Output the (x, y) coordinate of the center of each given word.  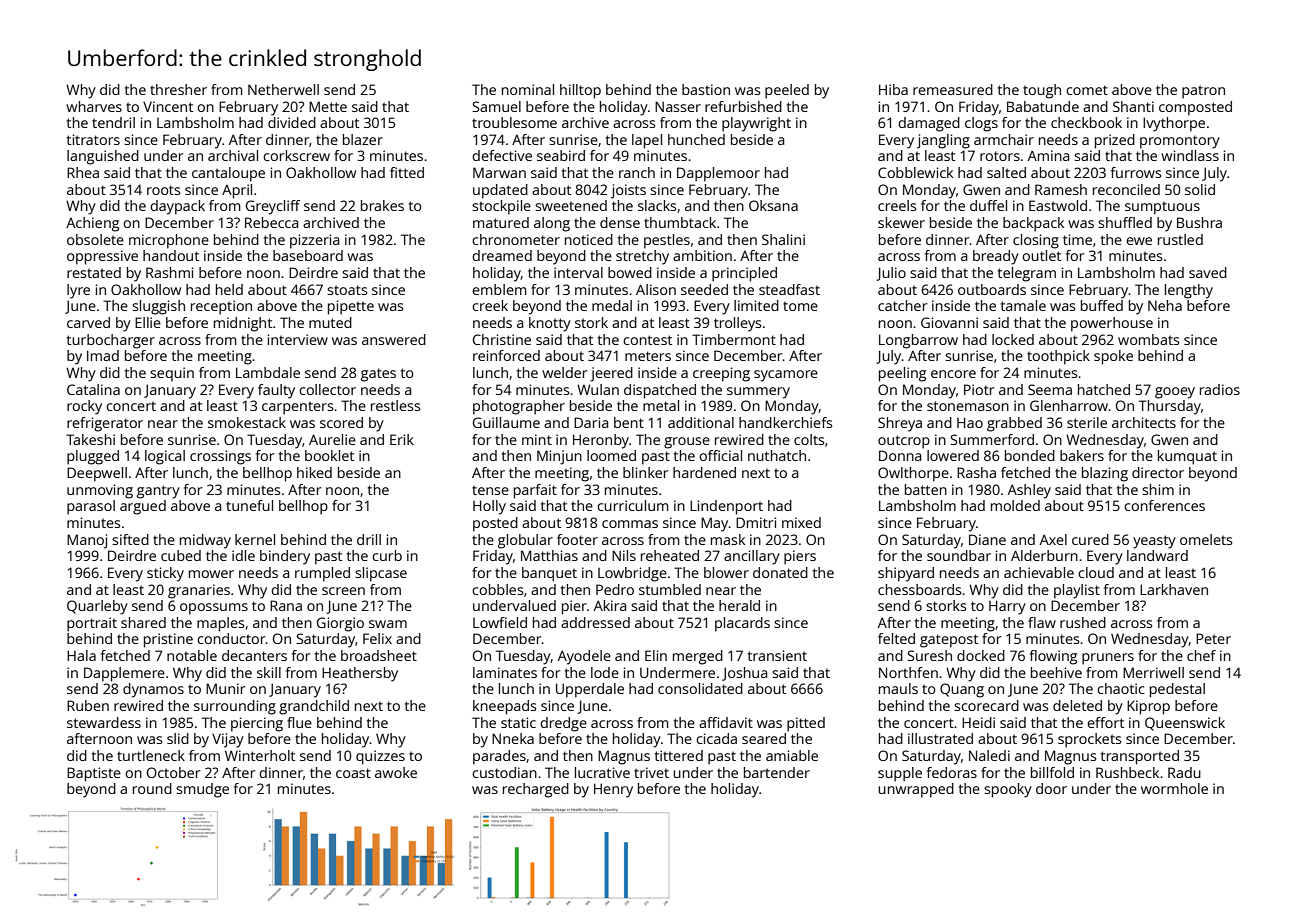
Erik (402, 439)
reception (221, 307)
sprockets (1089, 740)
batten (926, 489)
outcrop (904, 442)
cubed (181, 555)
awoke (396, 772)
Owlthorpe (913, 474)
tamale (1023, 305)
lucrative (602, 772)
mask (728, 539)
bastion (706, 89)
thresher (178, 89)
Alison (656, 289)
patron (1203, 92)
